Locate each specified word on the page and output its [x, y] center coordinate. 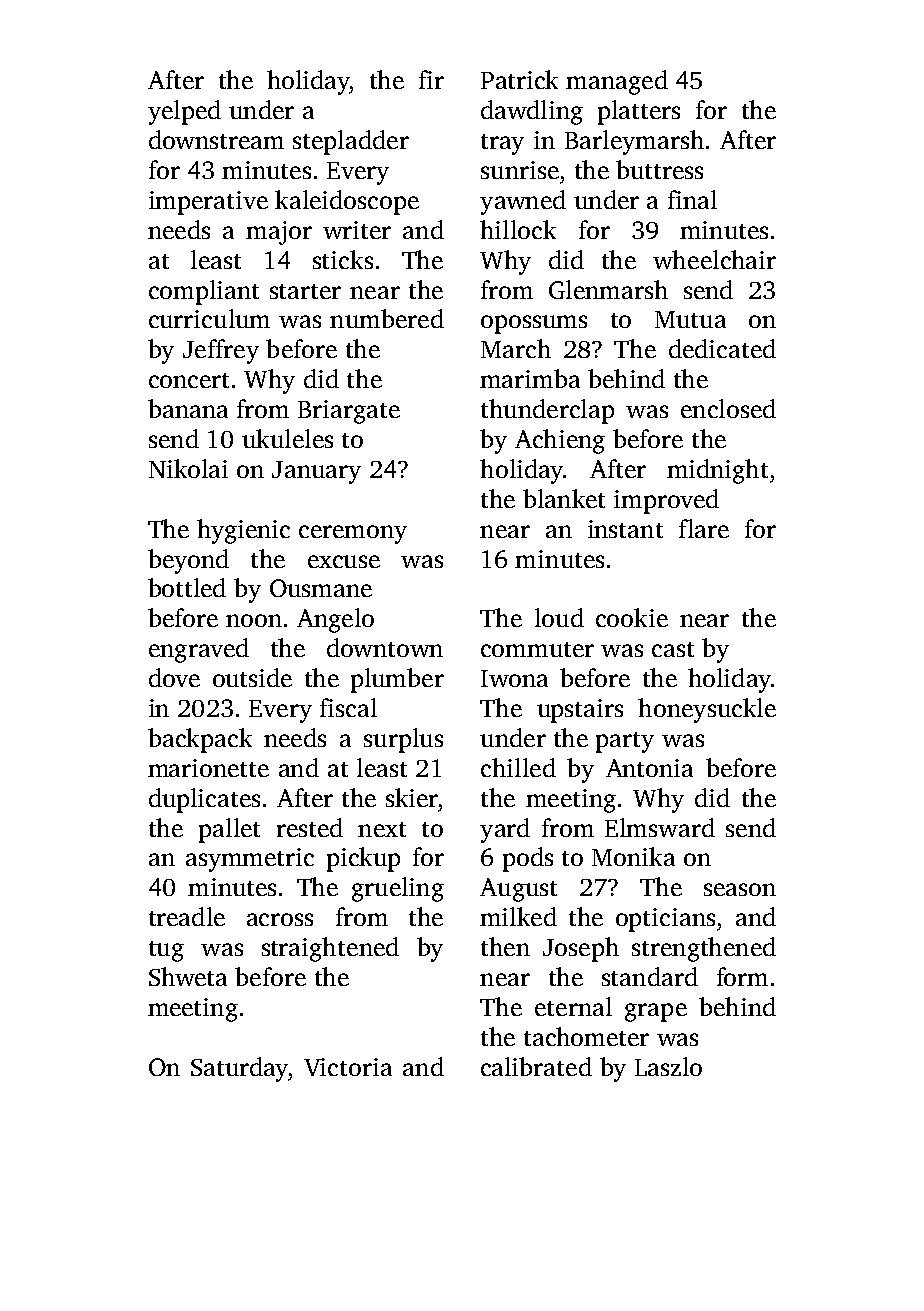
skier [412, 797]
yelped [184, 112]
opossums [534, 324]
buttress [659, 169]
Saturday [239, 1069]
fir [431, 79]
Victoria [348, 1067]
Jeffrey [221, 351]
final [692, 199]
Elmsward [660, 827]
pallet [229, 830]
